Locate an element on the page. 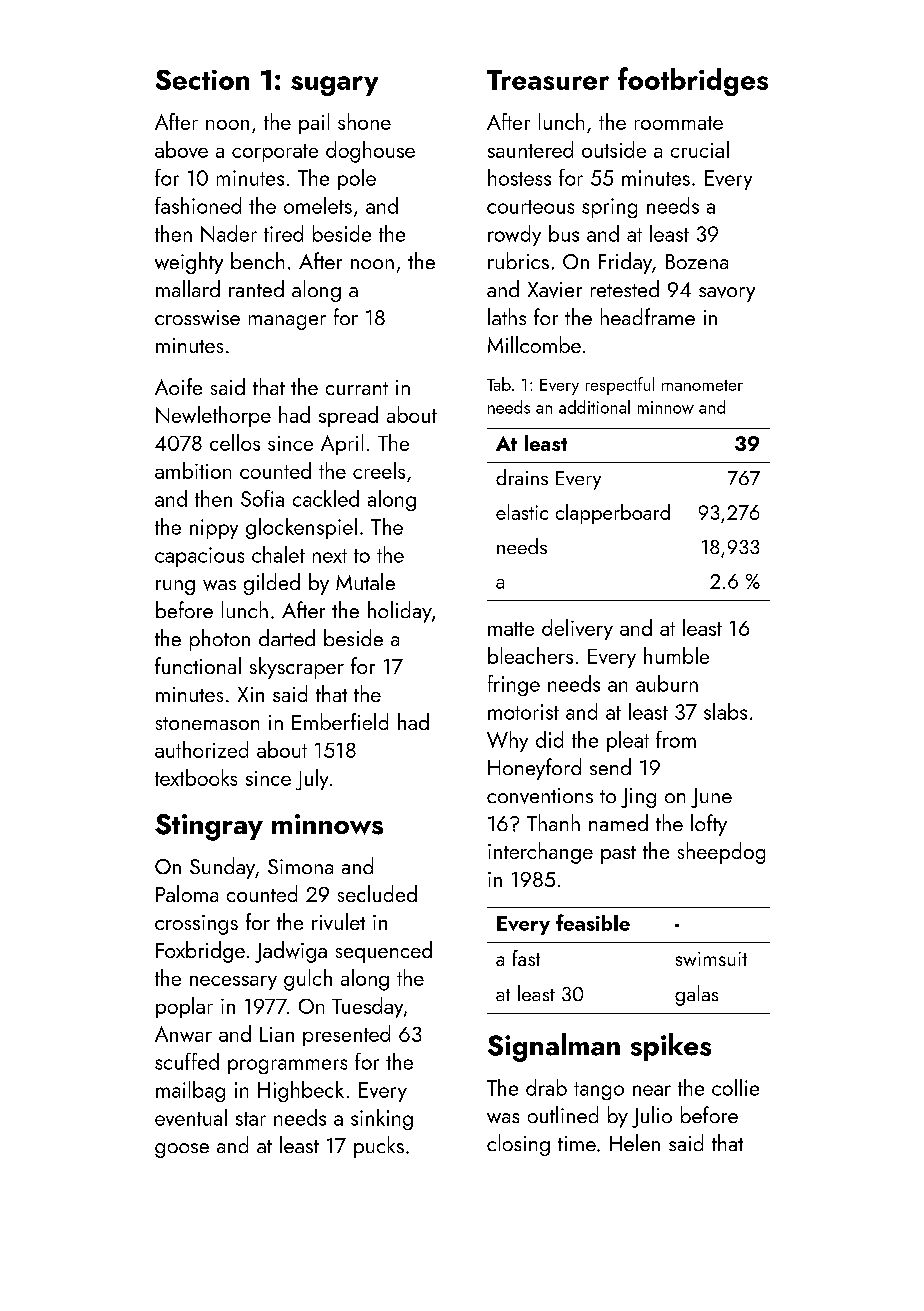  Bozena is located at coordinates (697, 261).
